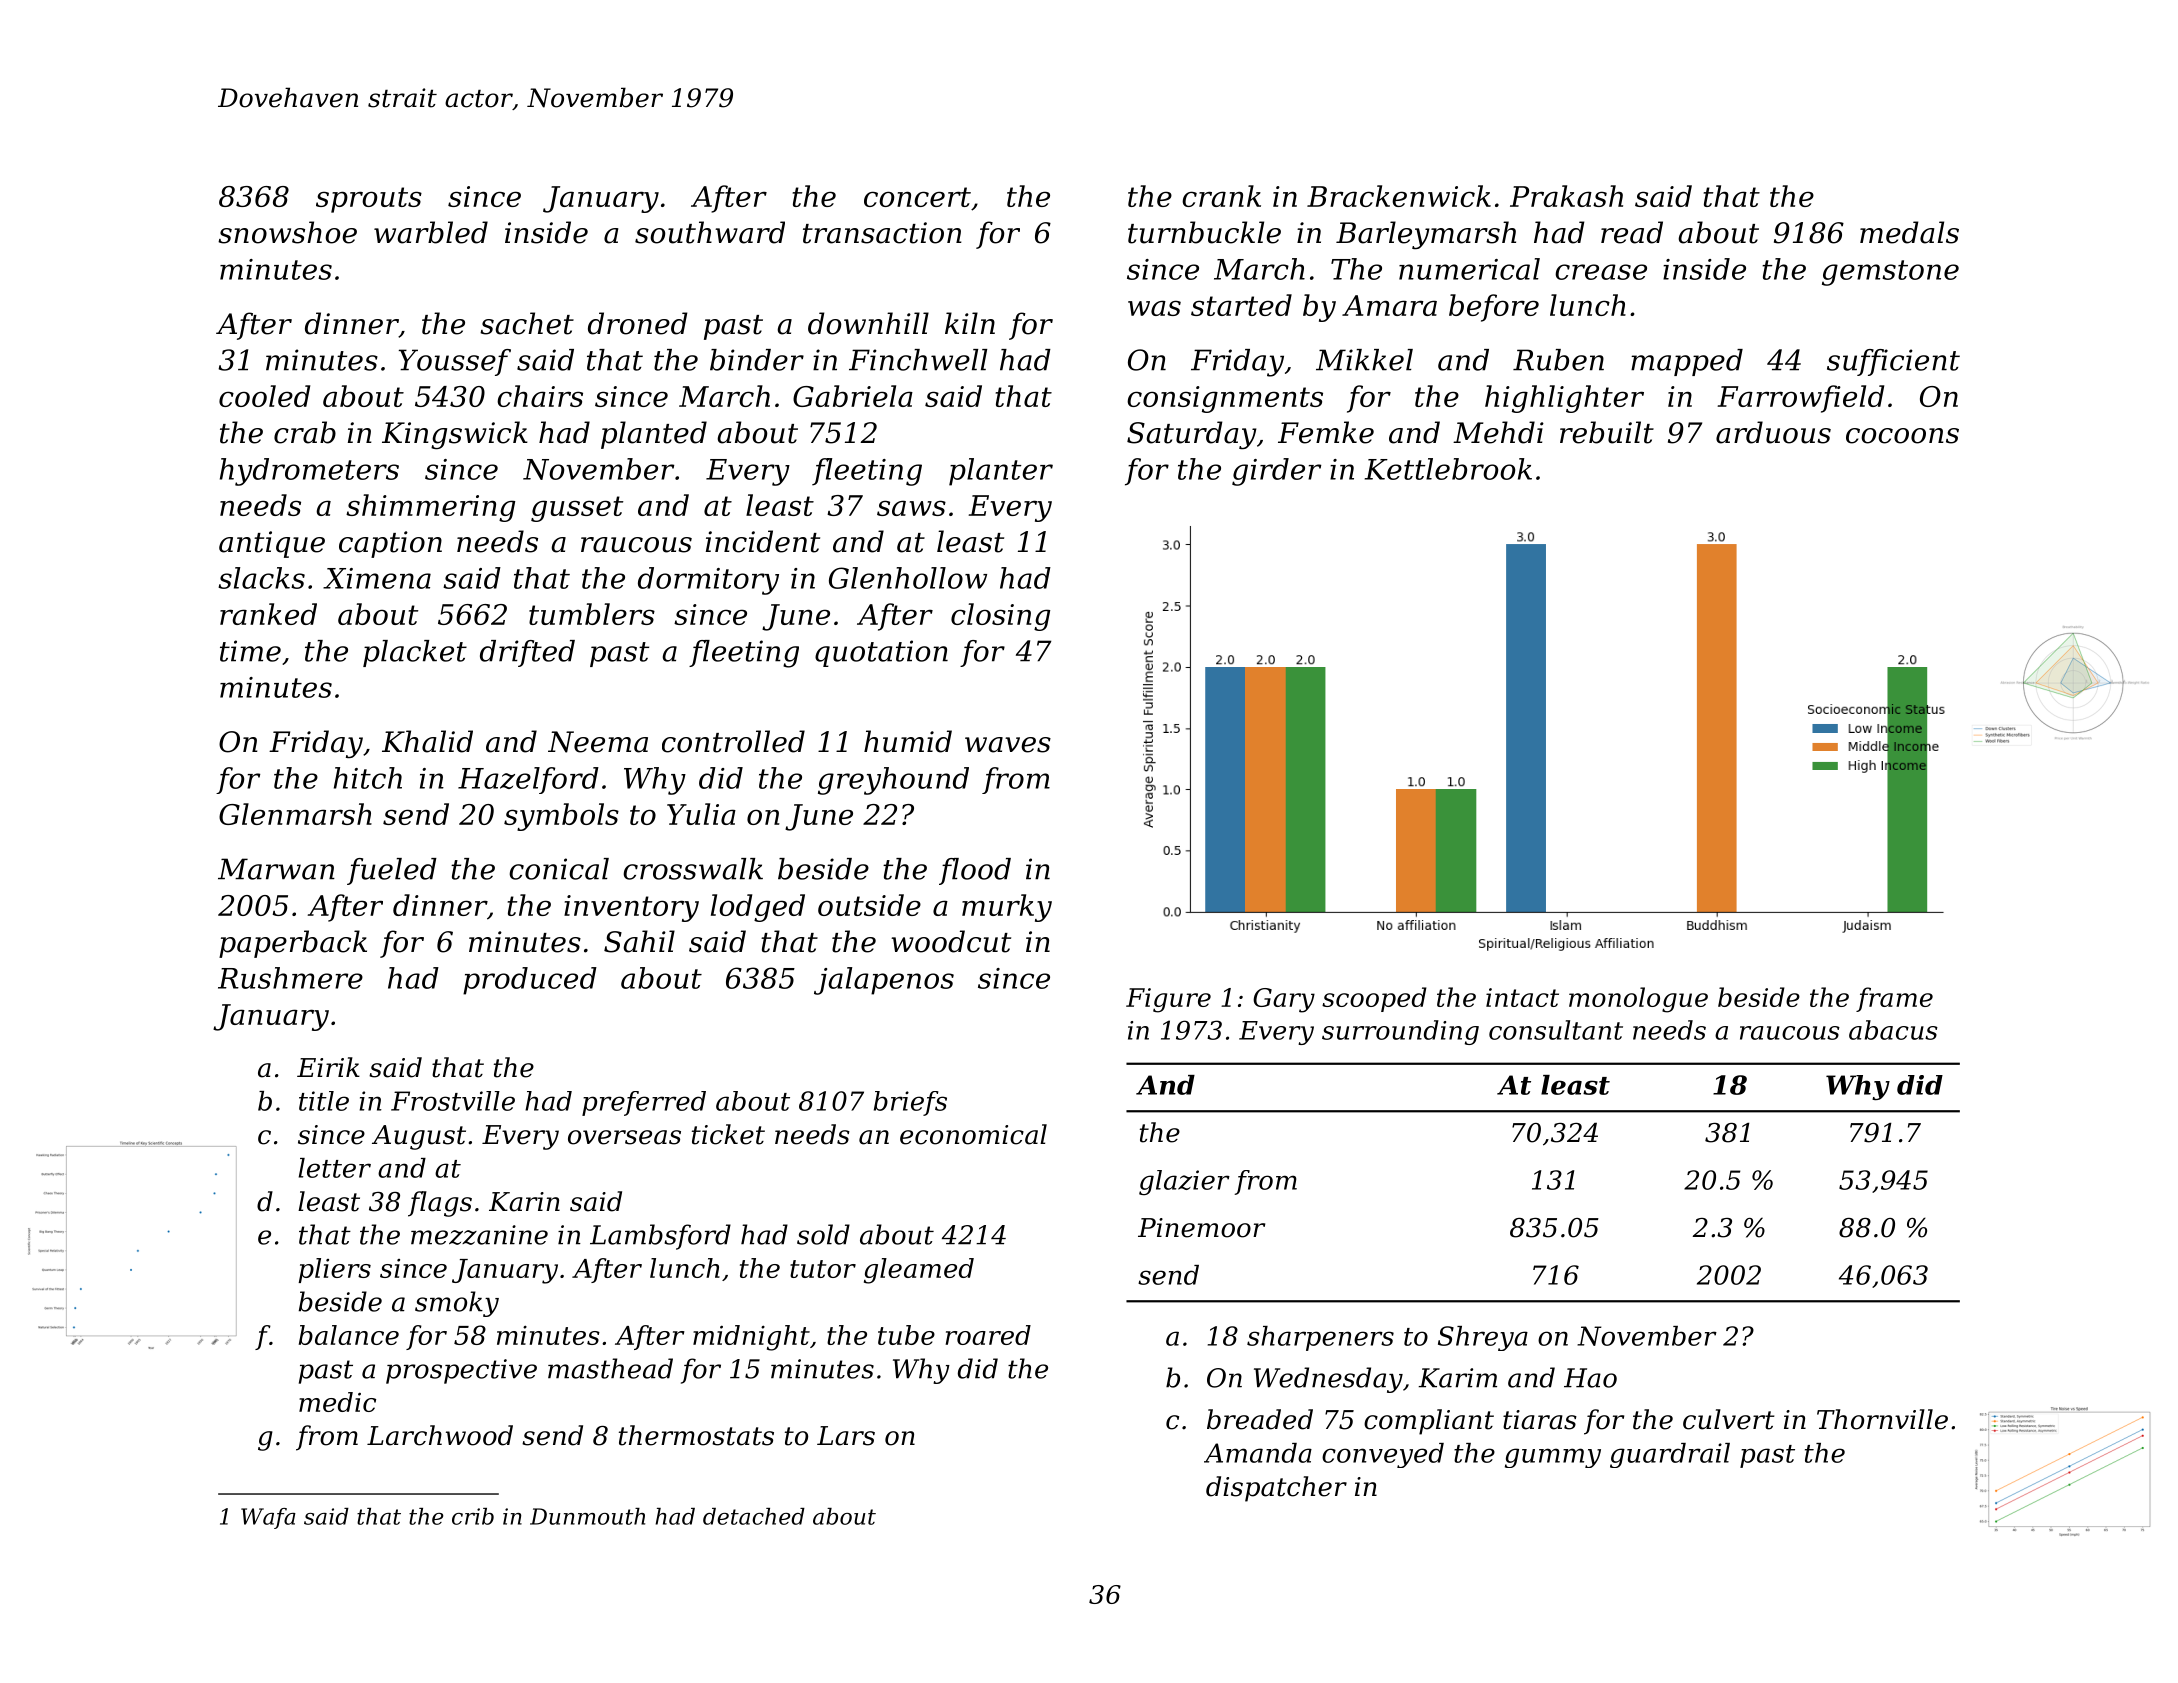  Describe the element at coordinates (970, 323) in the screenshot. I see `kiln` at that location.
